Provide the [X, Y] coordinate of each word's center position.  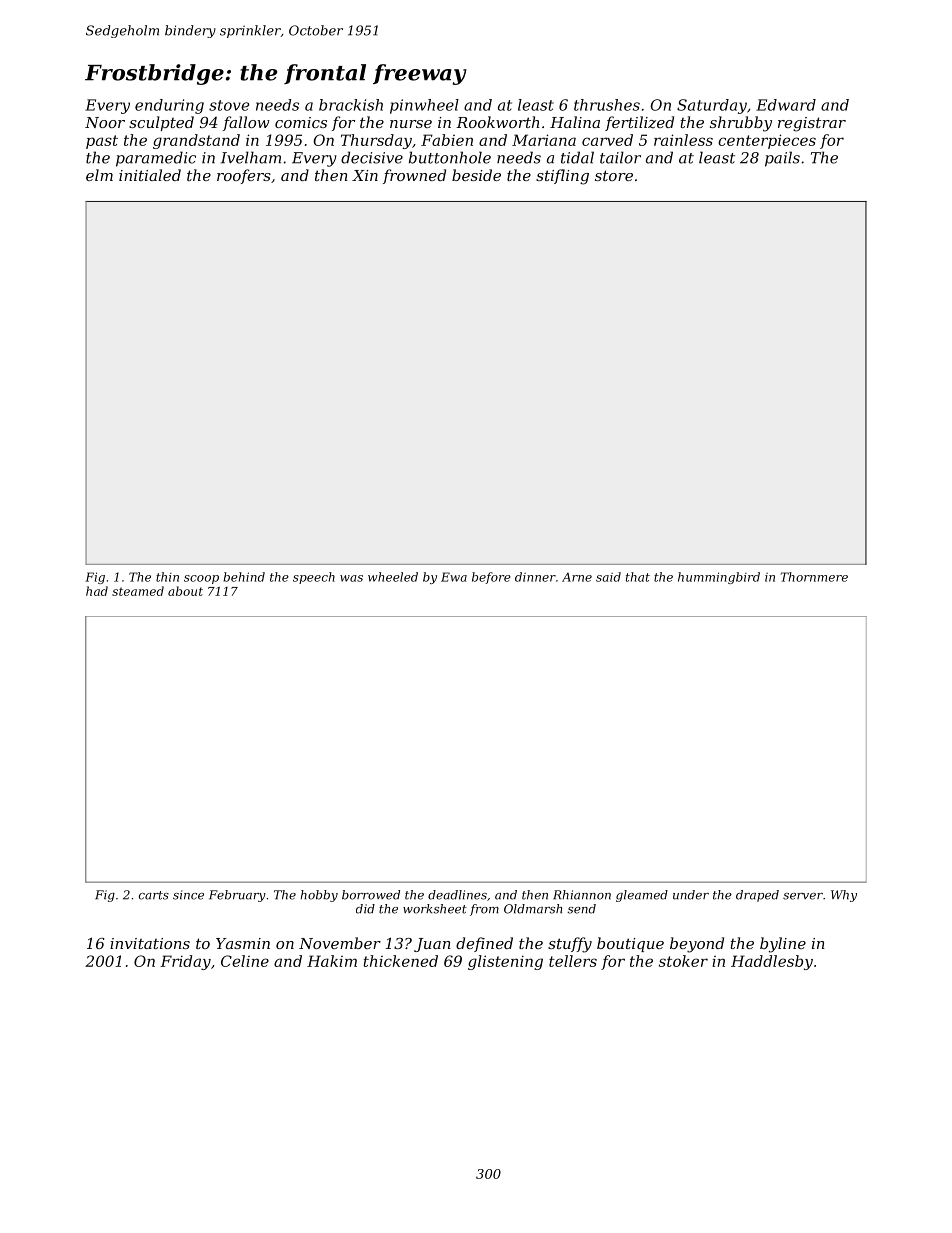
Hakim [332, 961]
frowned [414, 176]
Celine [245, 961]
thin [167, 577]
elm [99, 175]
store [614, 175]
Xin [365, 175]
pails [782, 159]
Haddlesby [772, 962]
